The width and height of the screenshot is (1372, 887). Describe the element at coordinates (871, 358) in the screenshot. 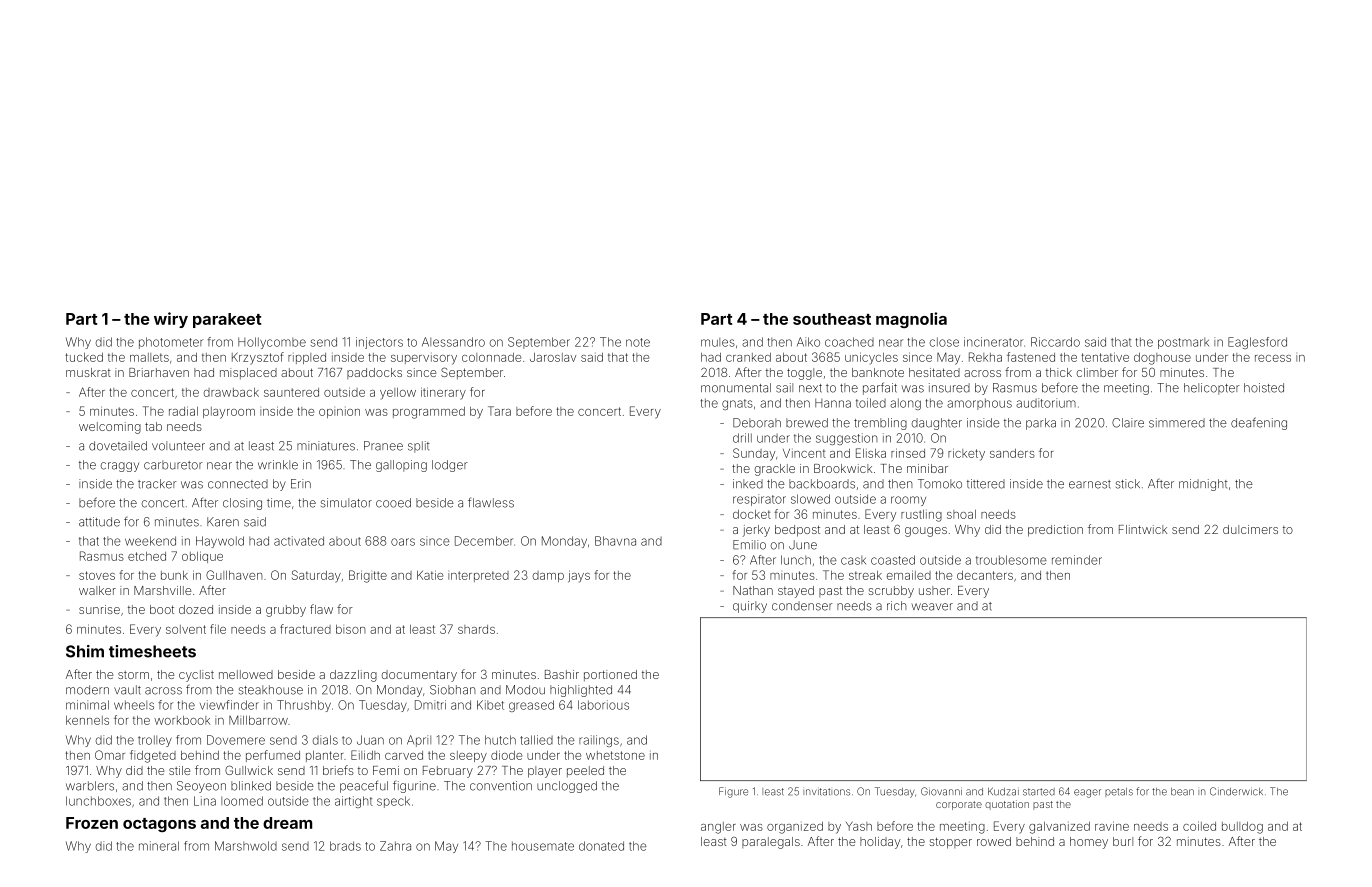

I see `unicycles` at that location.
